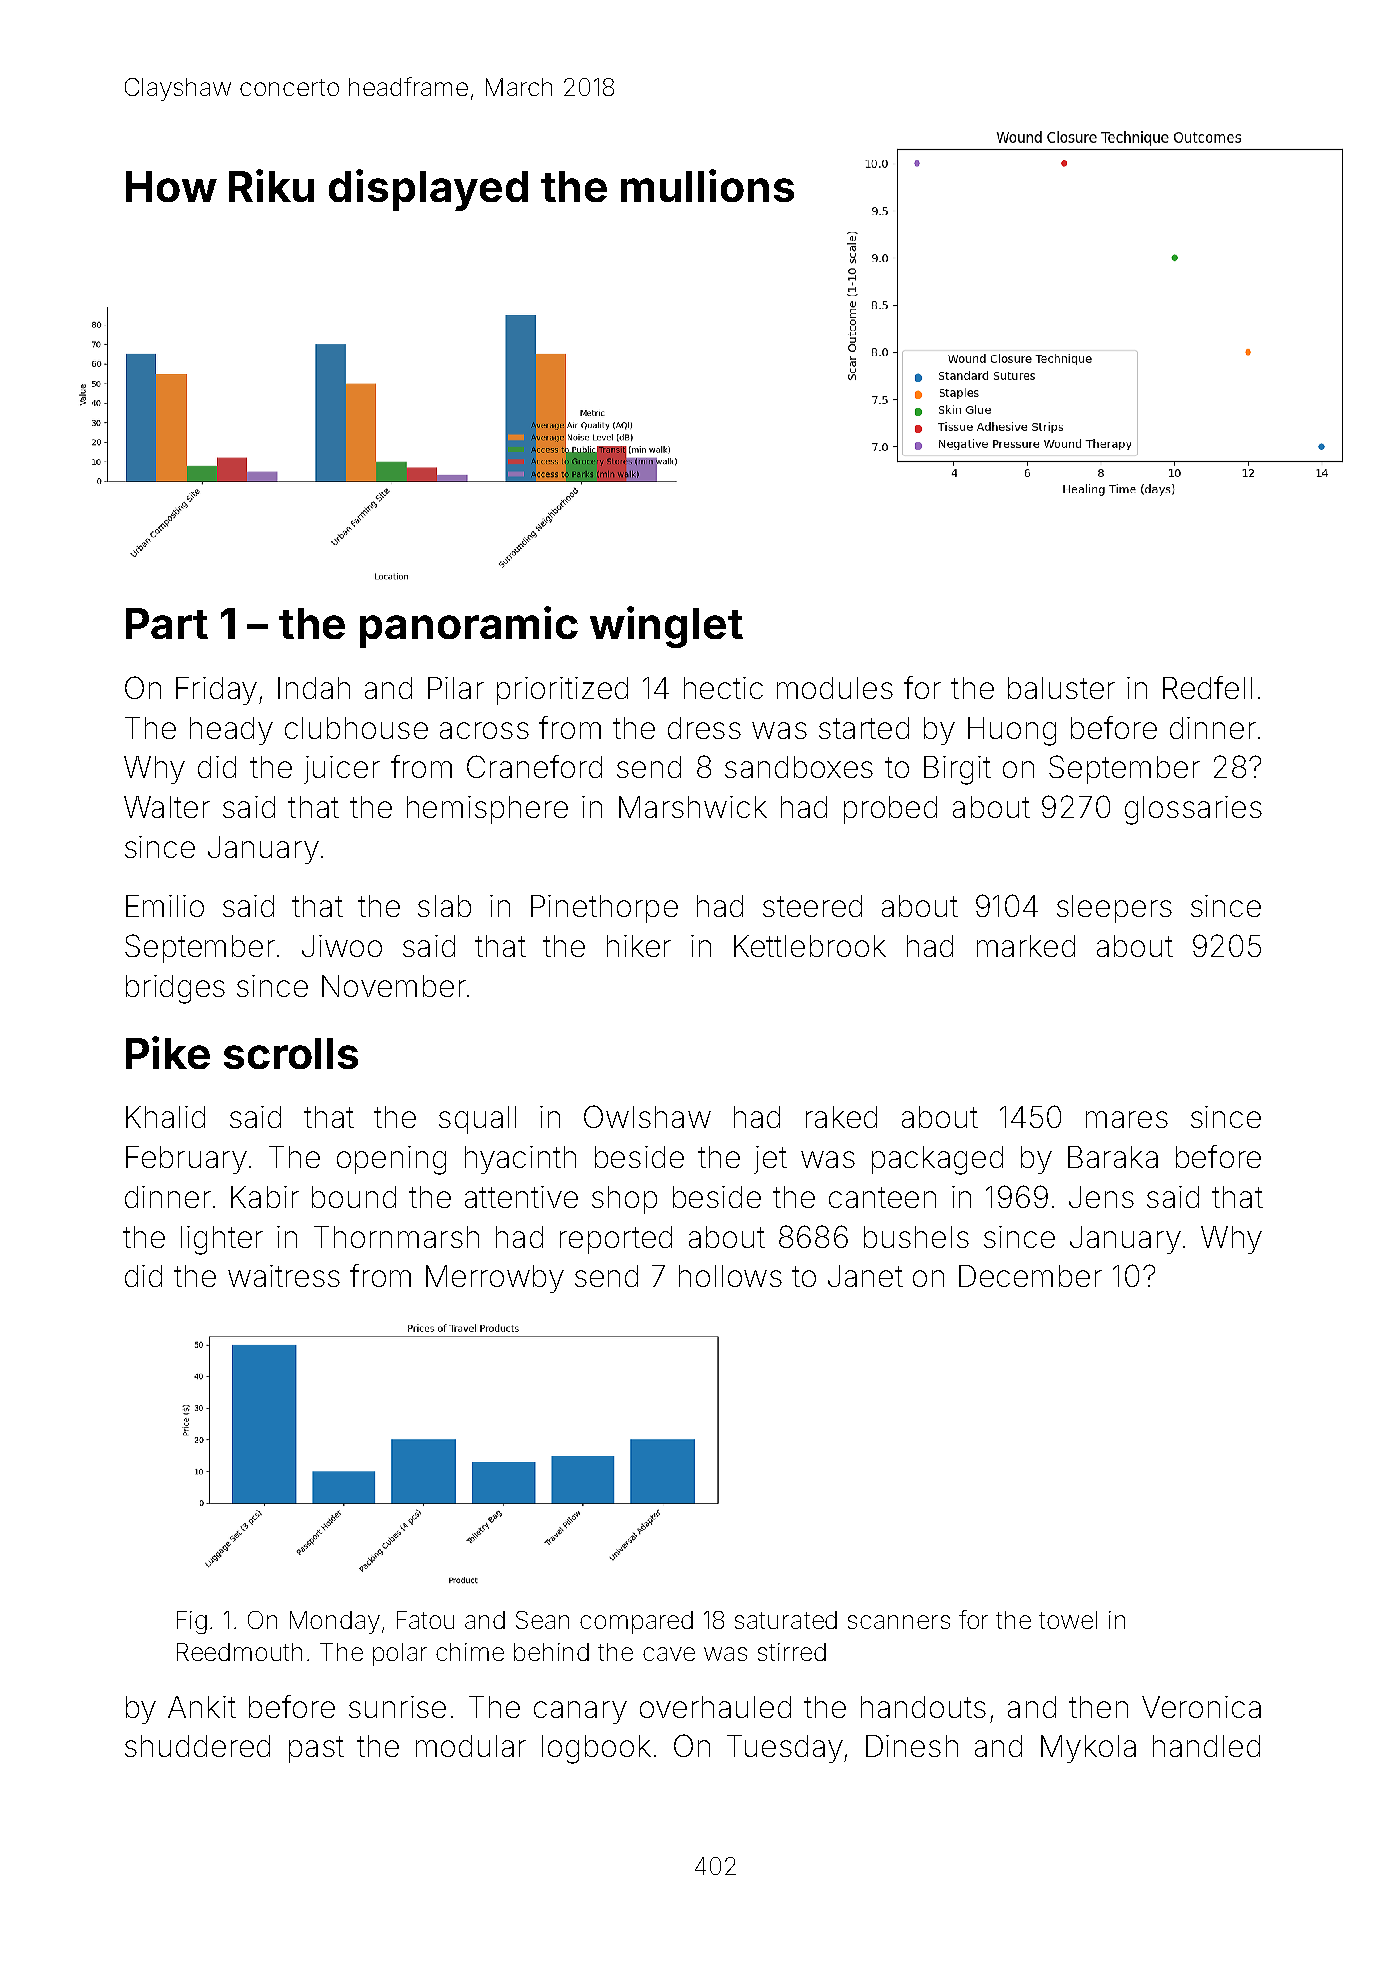  Describe the element at coordinates (865, 1276) in the screenshot. I see `Janet` at that location.
